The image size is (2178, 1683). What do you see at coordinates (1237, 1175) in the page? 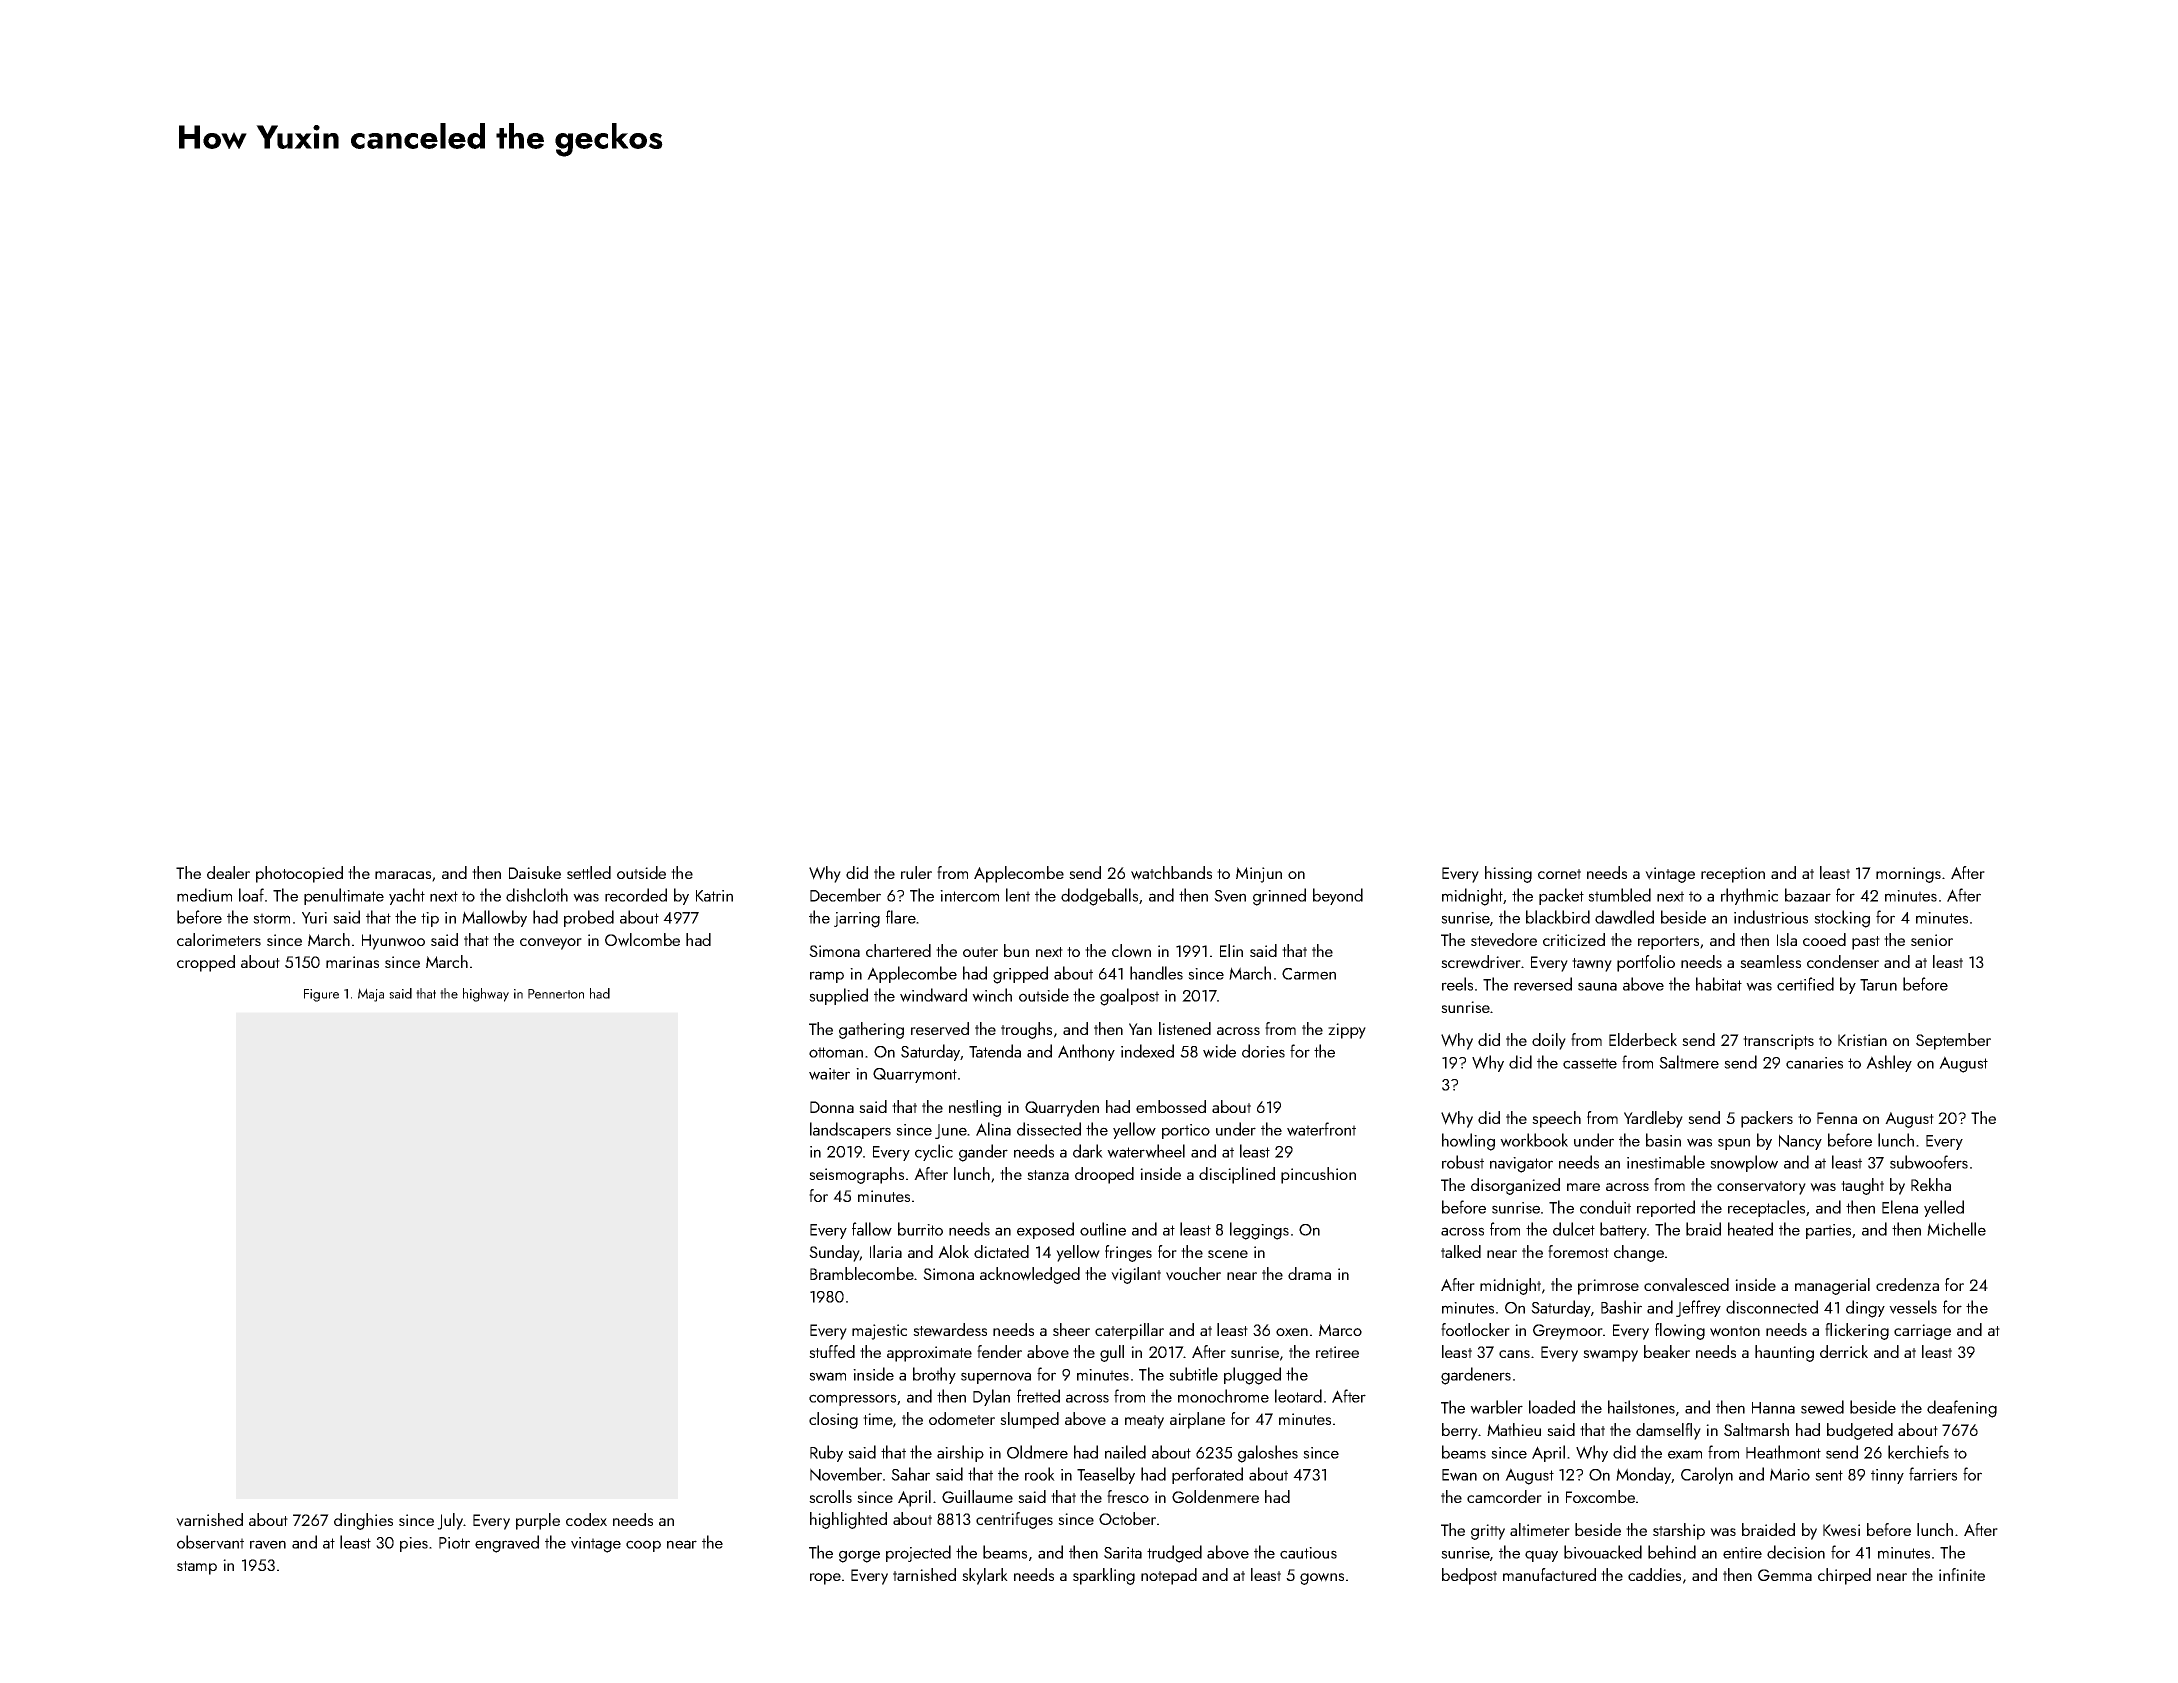
I see `disciplined` at bounding box center [1237, 1175].
